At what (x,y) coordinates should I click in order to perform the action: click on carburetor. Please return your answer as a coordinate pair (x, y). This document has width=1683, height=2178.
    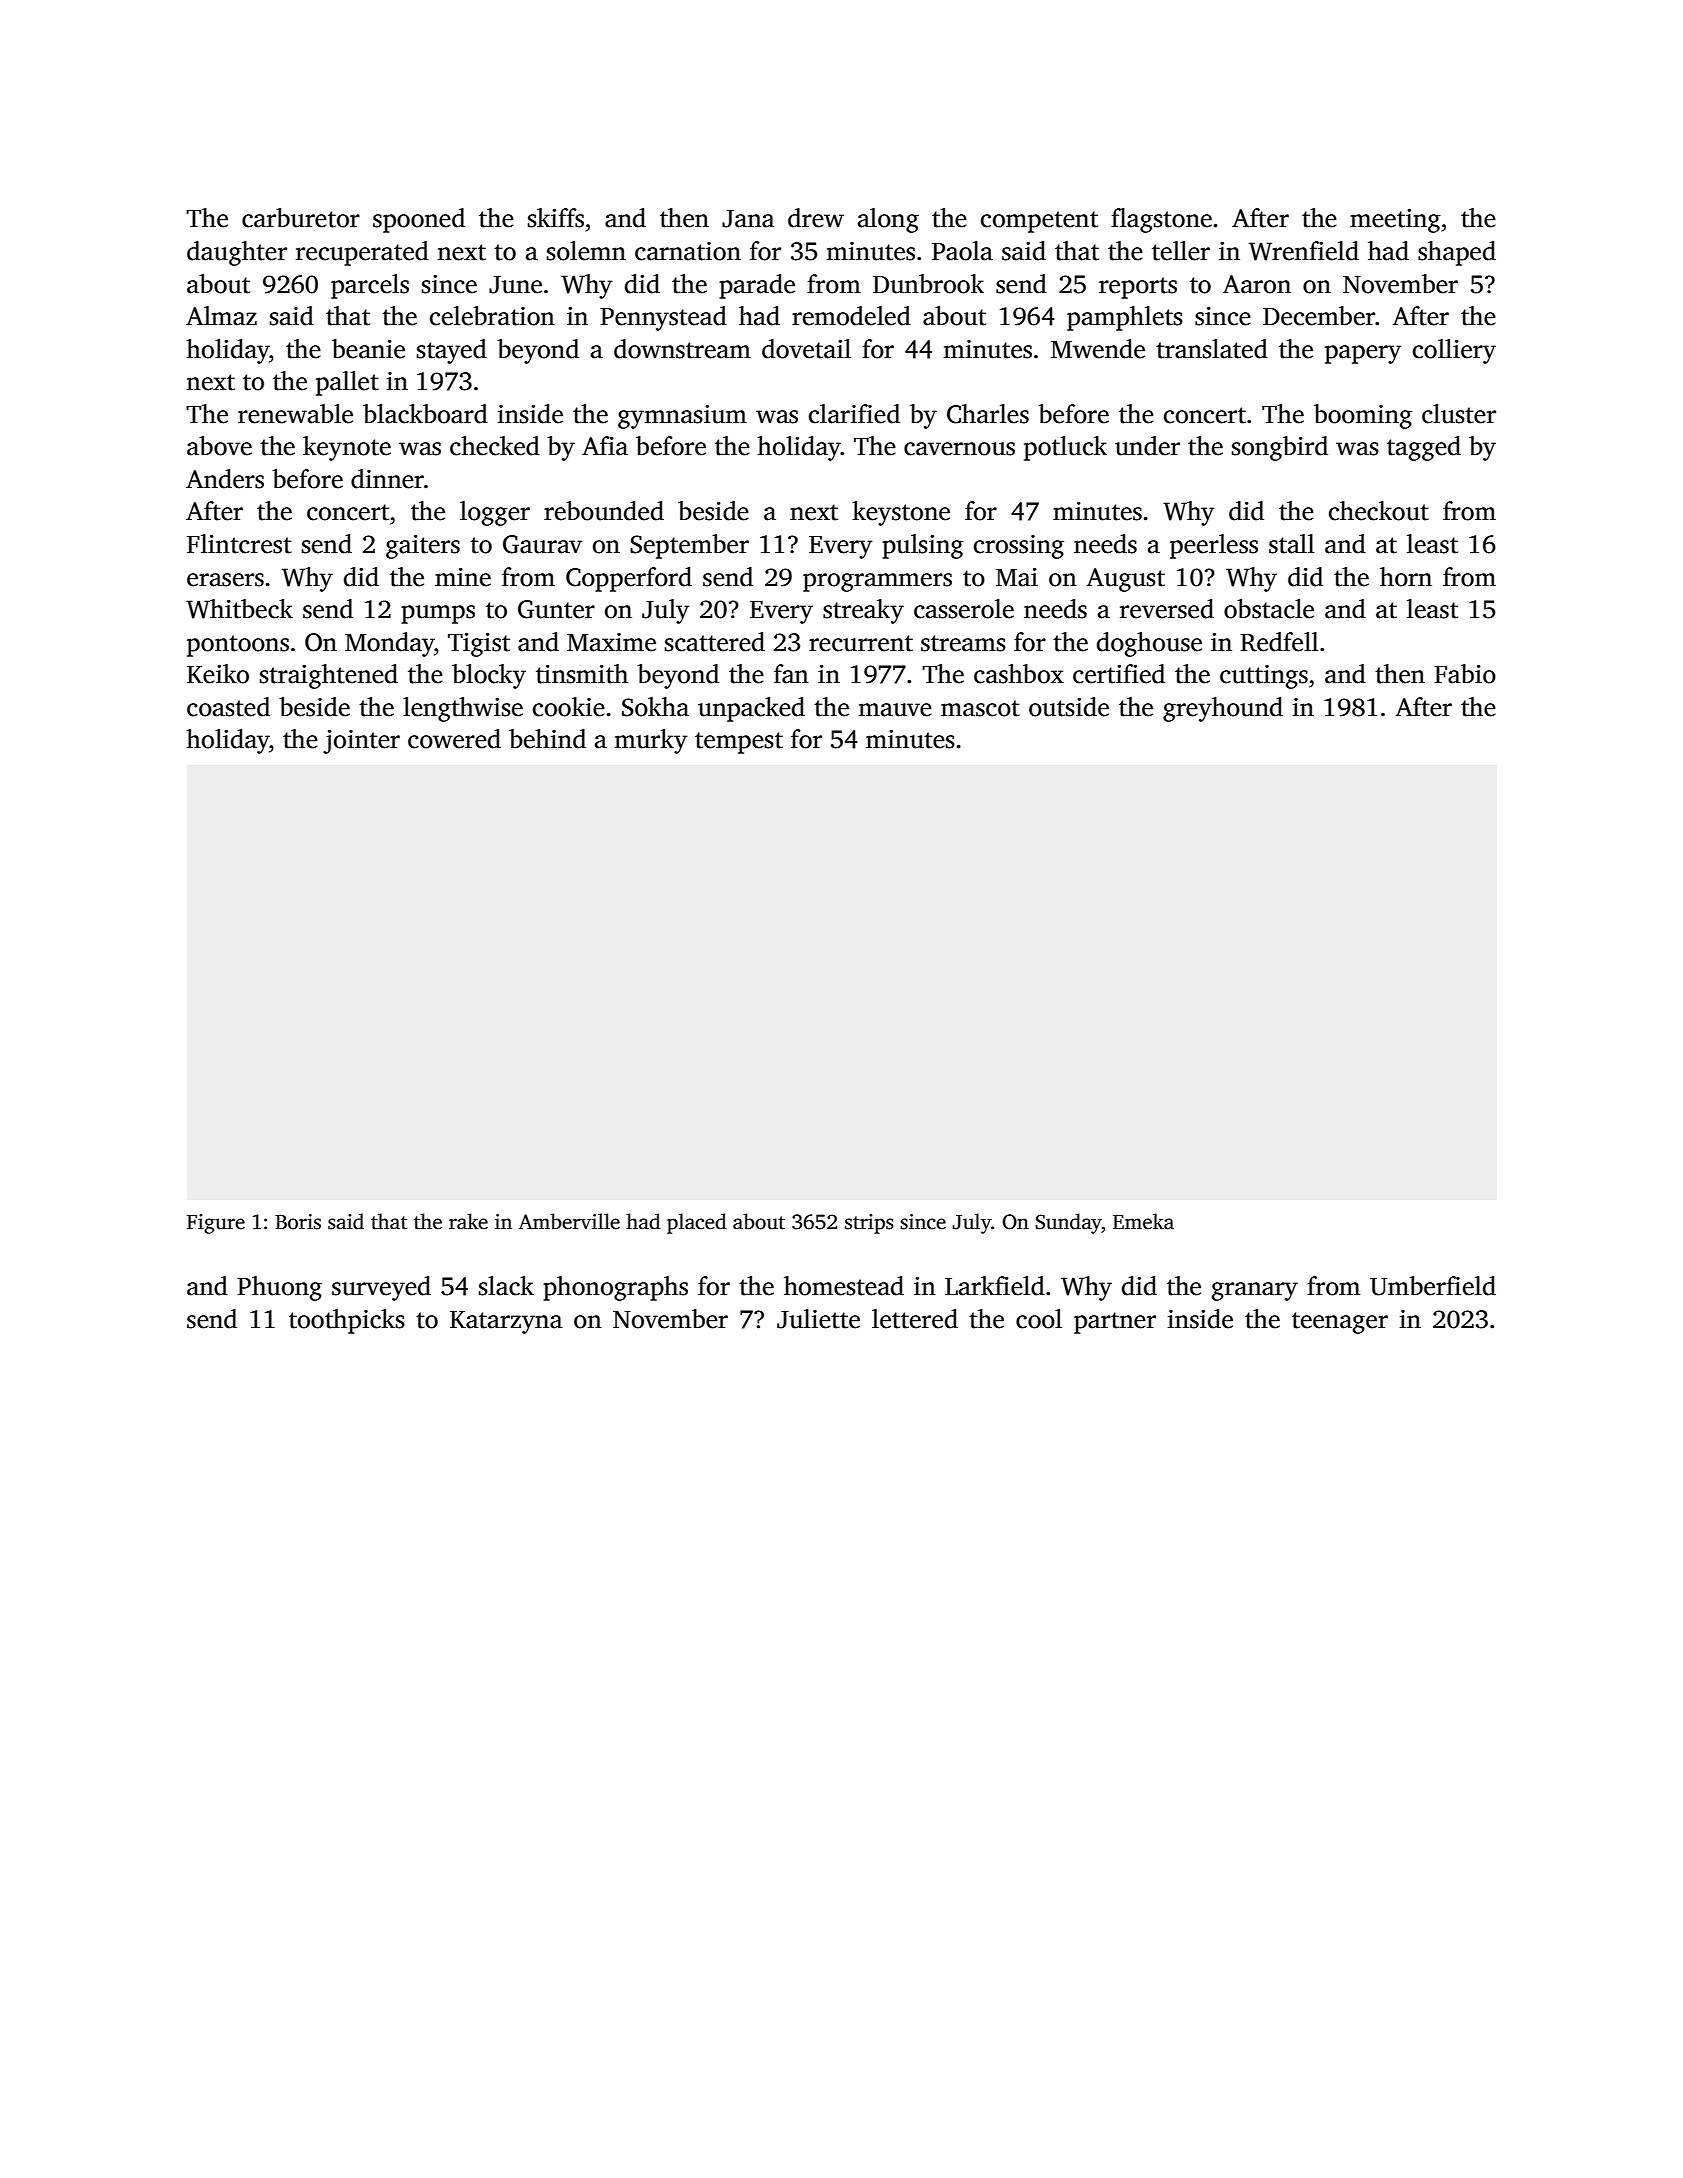
    Looking at the image, I should click on (301, 218).
